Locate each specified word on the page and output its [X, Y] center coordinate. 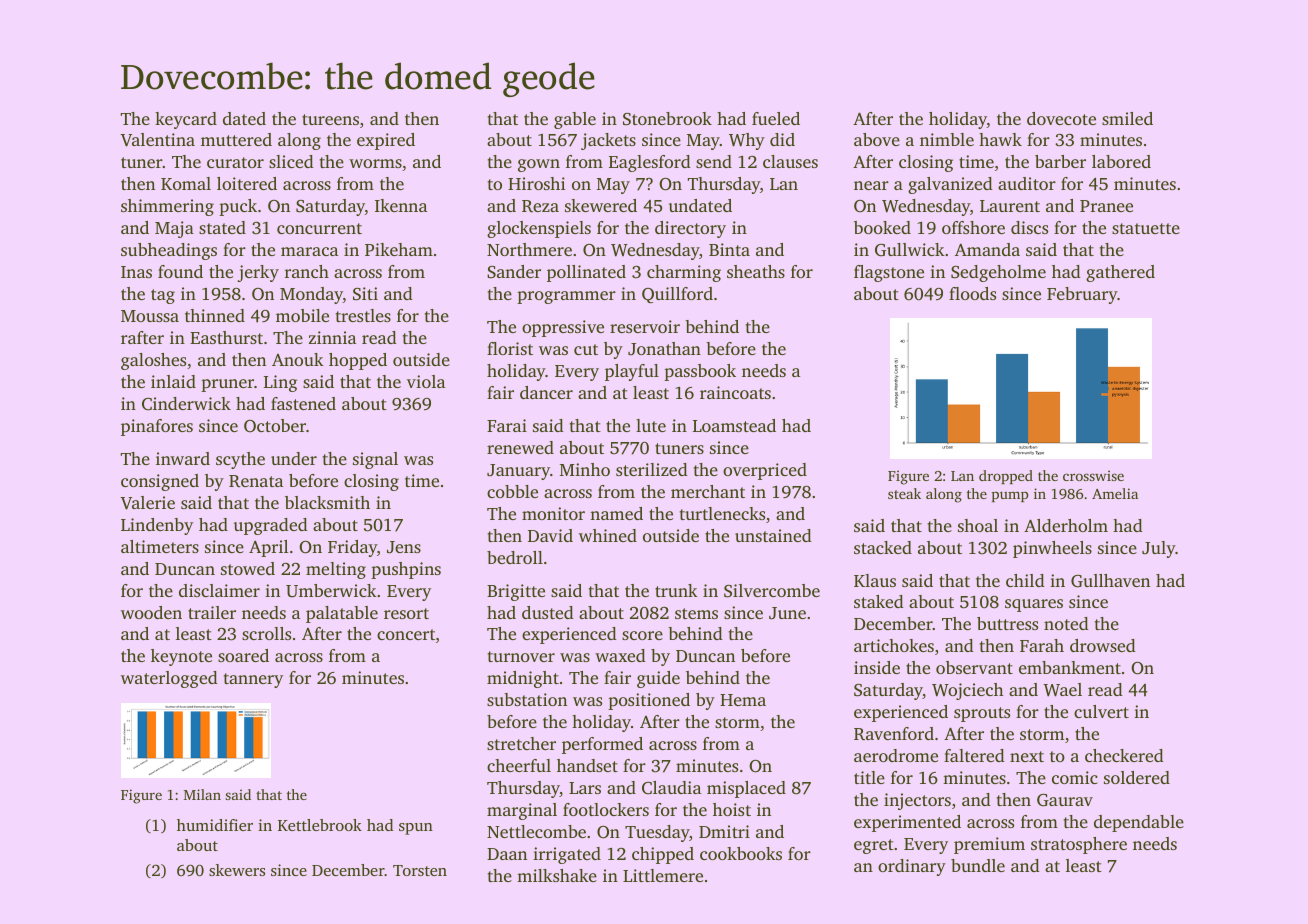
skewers [237, 870]
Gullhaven [1110, 581]
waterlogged [169, 679]
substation [527, 699]
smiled [1127, 118]
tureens [330, 119]
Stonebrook [667, 119]
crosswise [1093, 475]
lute [651, 425]
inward [183, 458]
